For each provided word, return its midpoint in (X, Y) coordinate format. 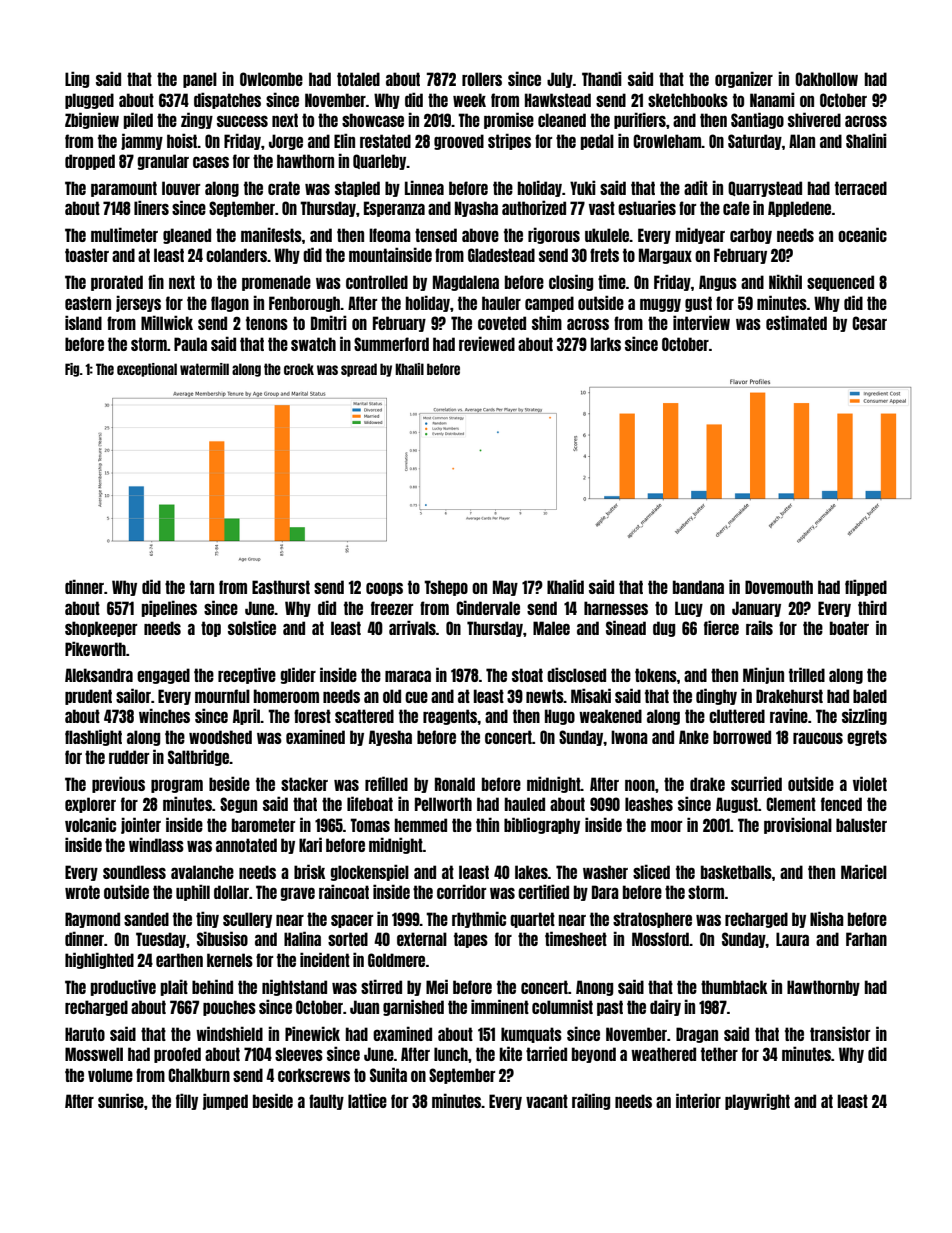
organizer (744, 79)
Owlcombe (271, 79)
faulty (326, 1102)
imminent (500, 1006)
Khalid (565, 586)
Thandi (602, 78)
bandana (698, 587)
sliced (651, 871)
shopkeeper (101, 629)
